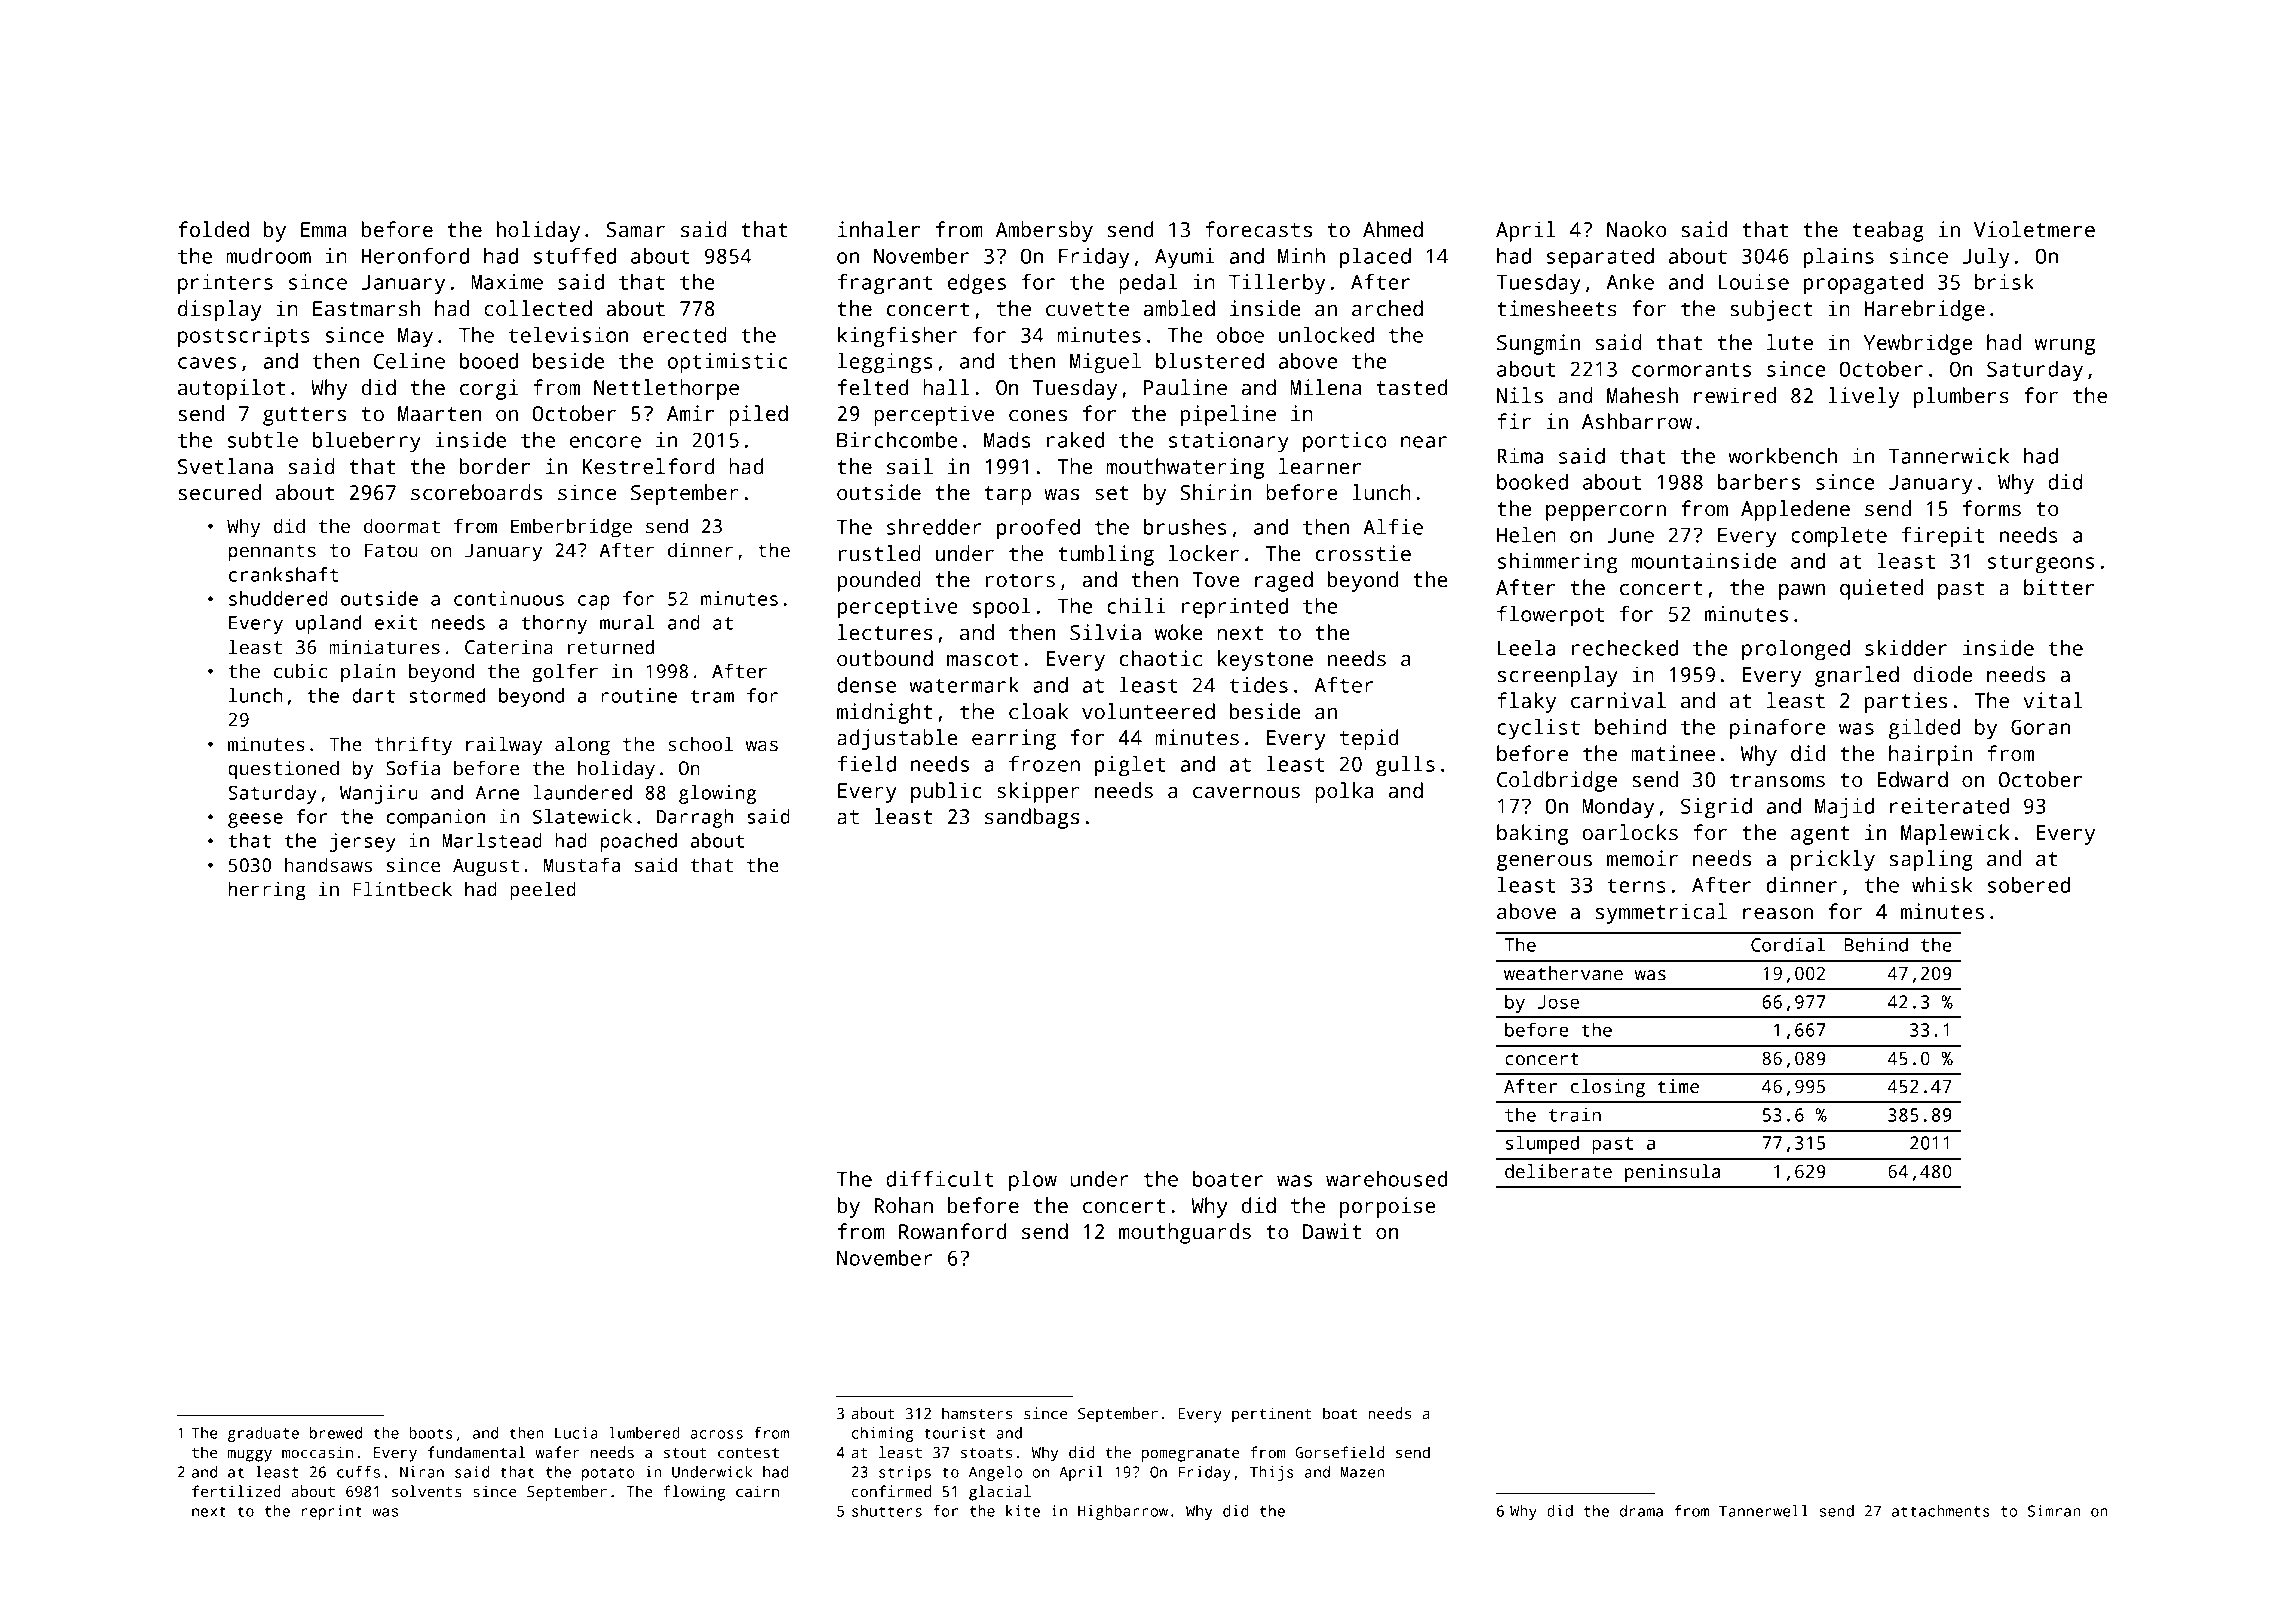 This screenshot has height=1620, width=2292. I want to click on collected, so click(538, 308).
